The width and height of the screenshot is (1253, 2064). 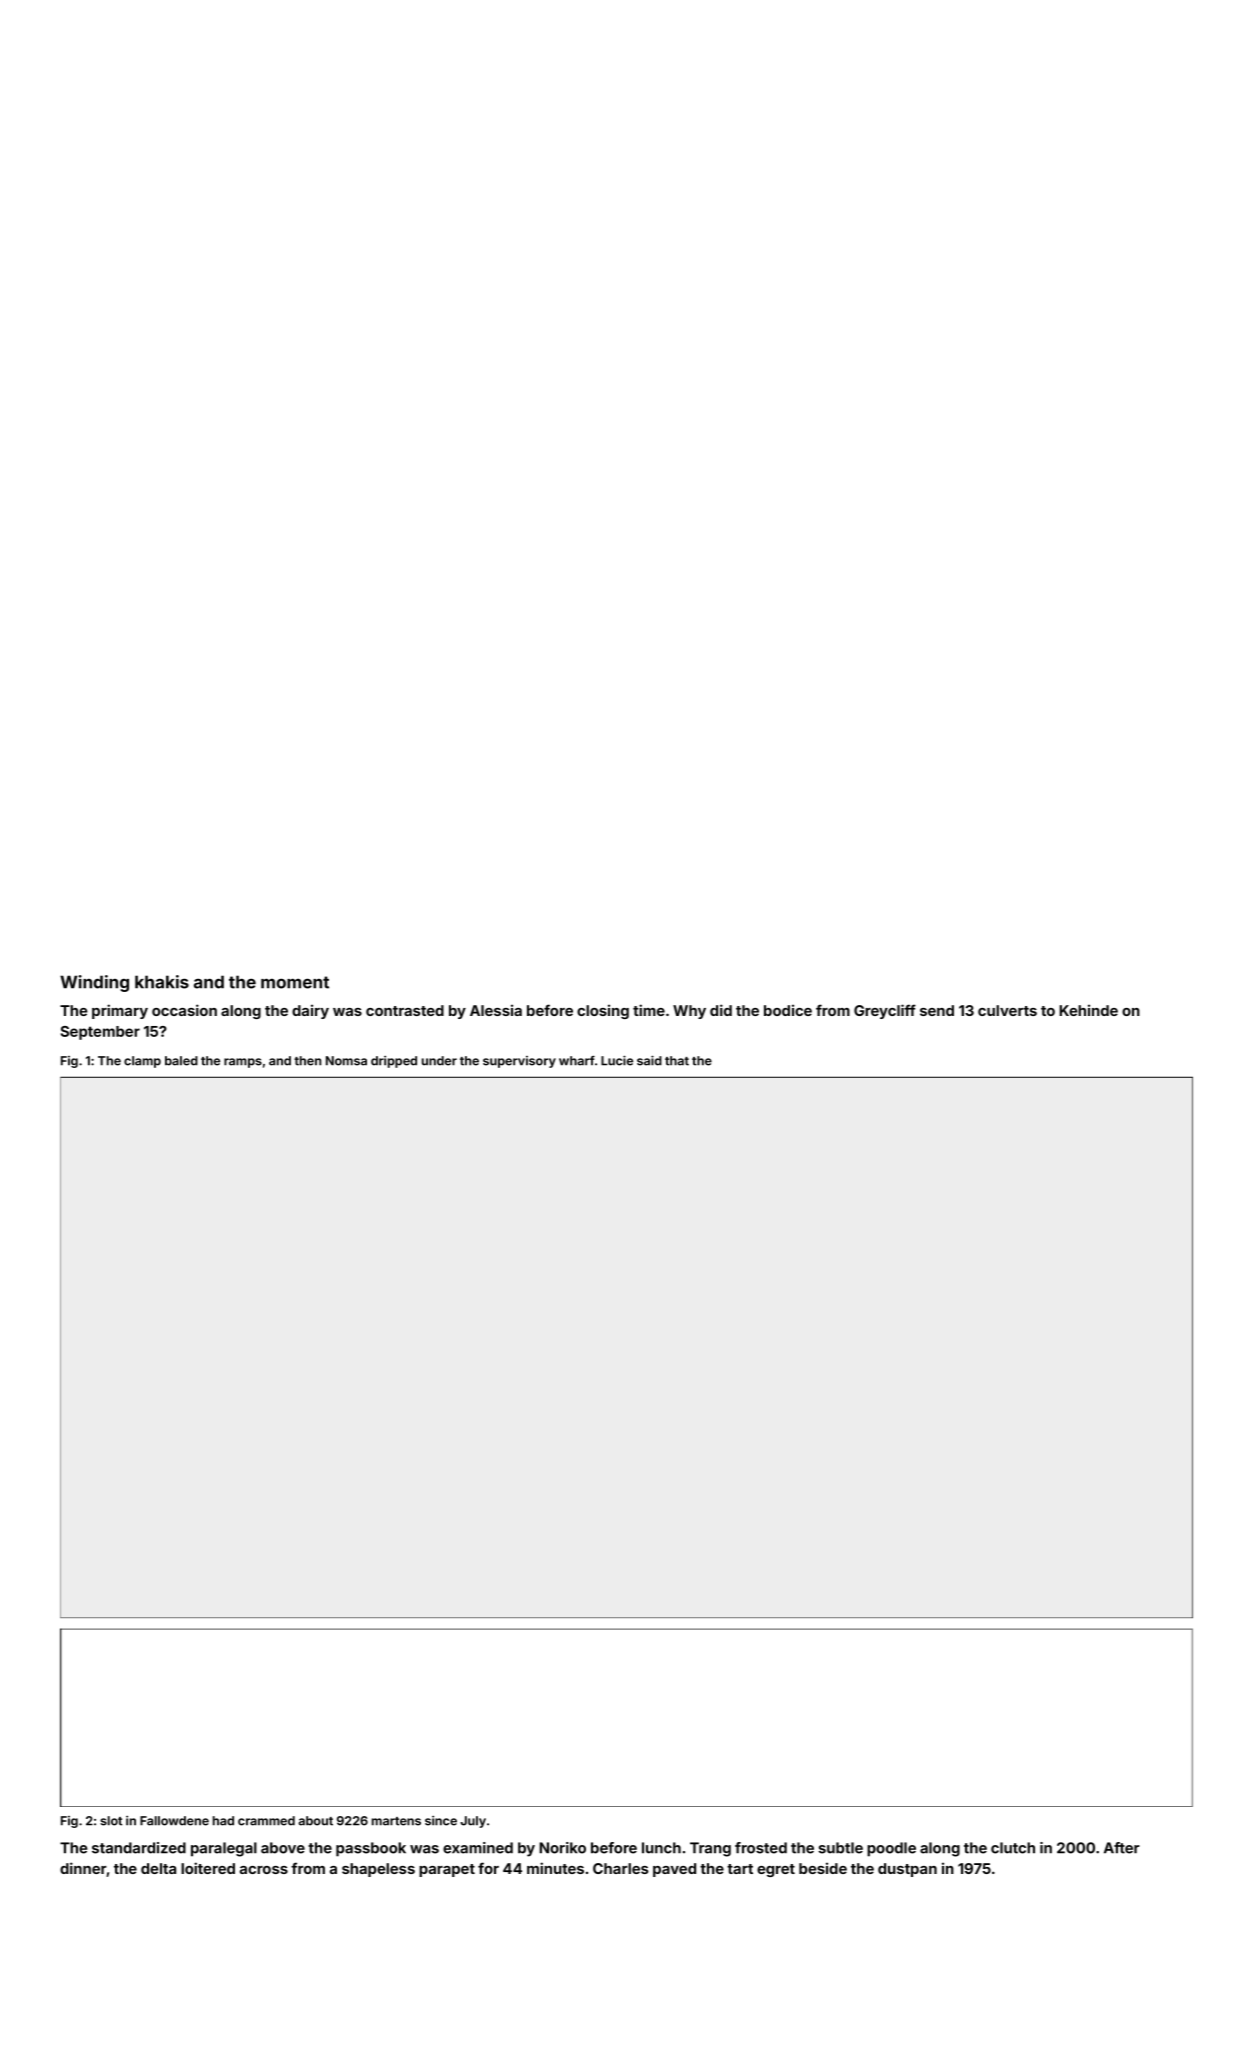 What do you see at coordinates (677, 1061) in the screenshot?
I see `that` at bounding box center [677, 1061].
